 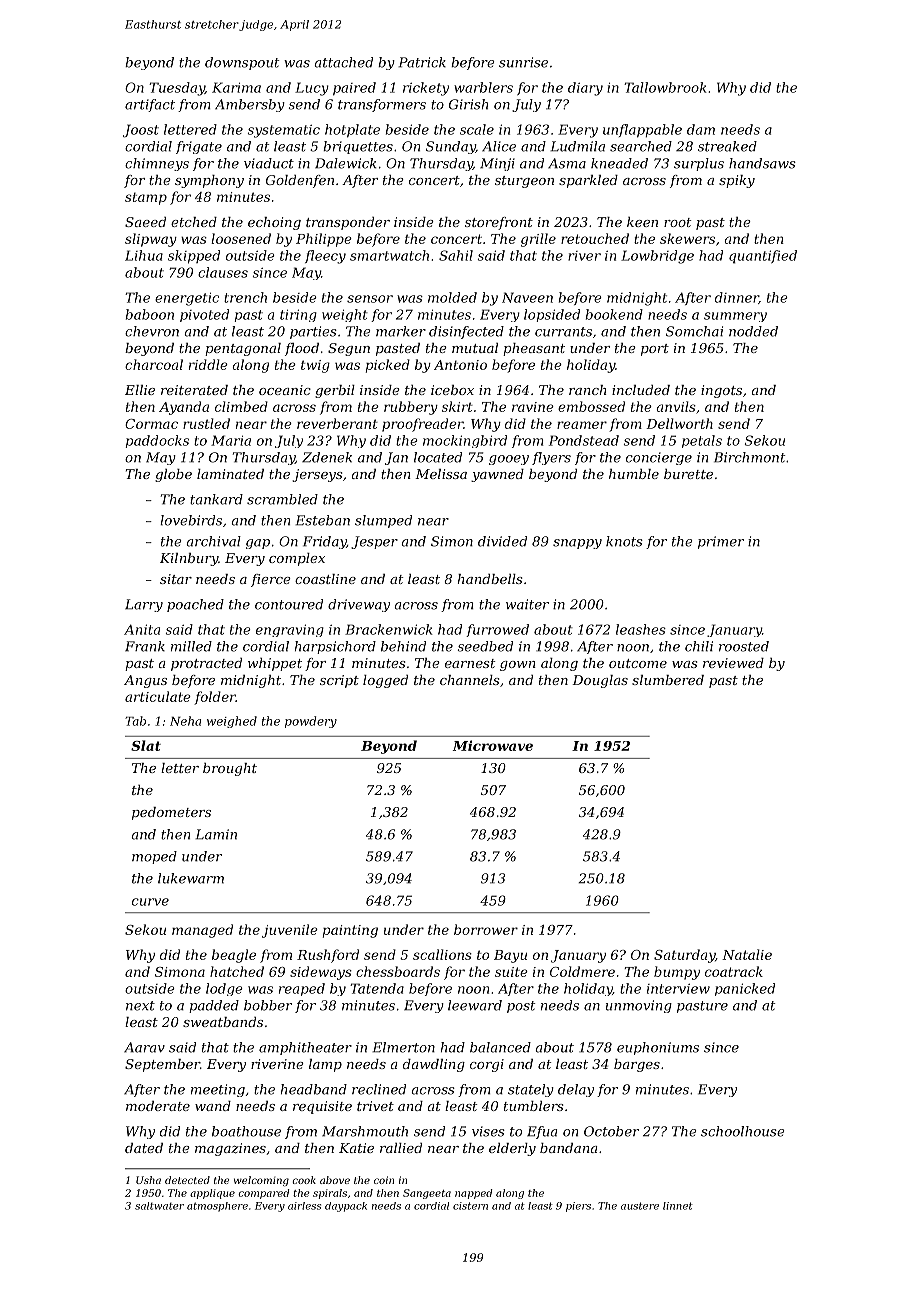 What do you see at coordinates (470, 1206) in the document?
I see `cistern` at bounding box center [470, 1206].
